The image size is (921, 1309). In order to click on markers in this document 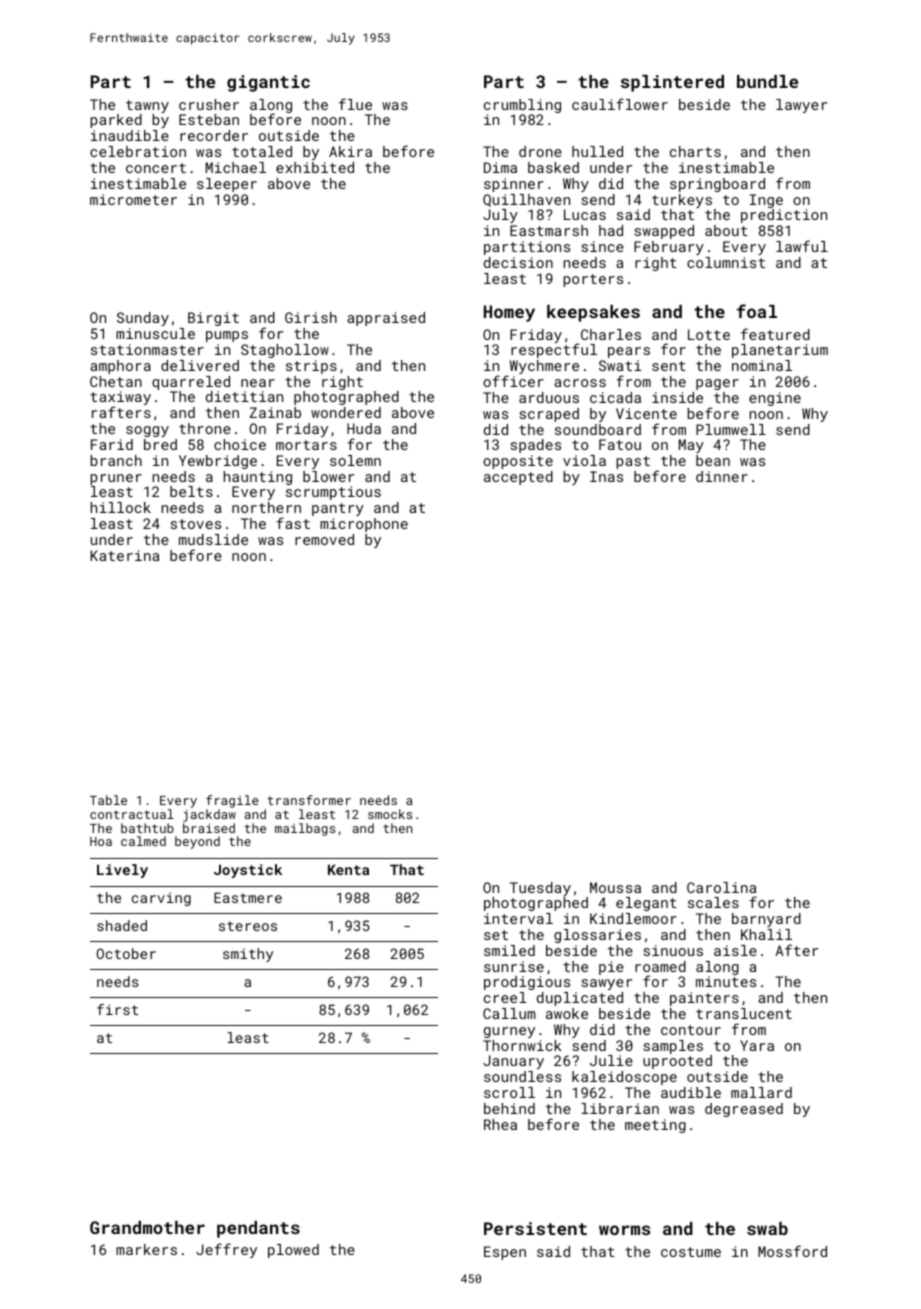, I will do `click(146, 1249)`.
